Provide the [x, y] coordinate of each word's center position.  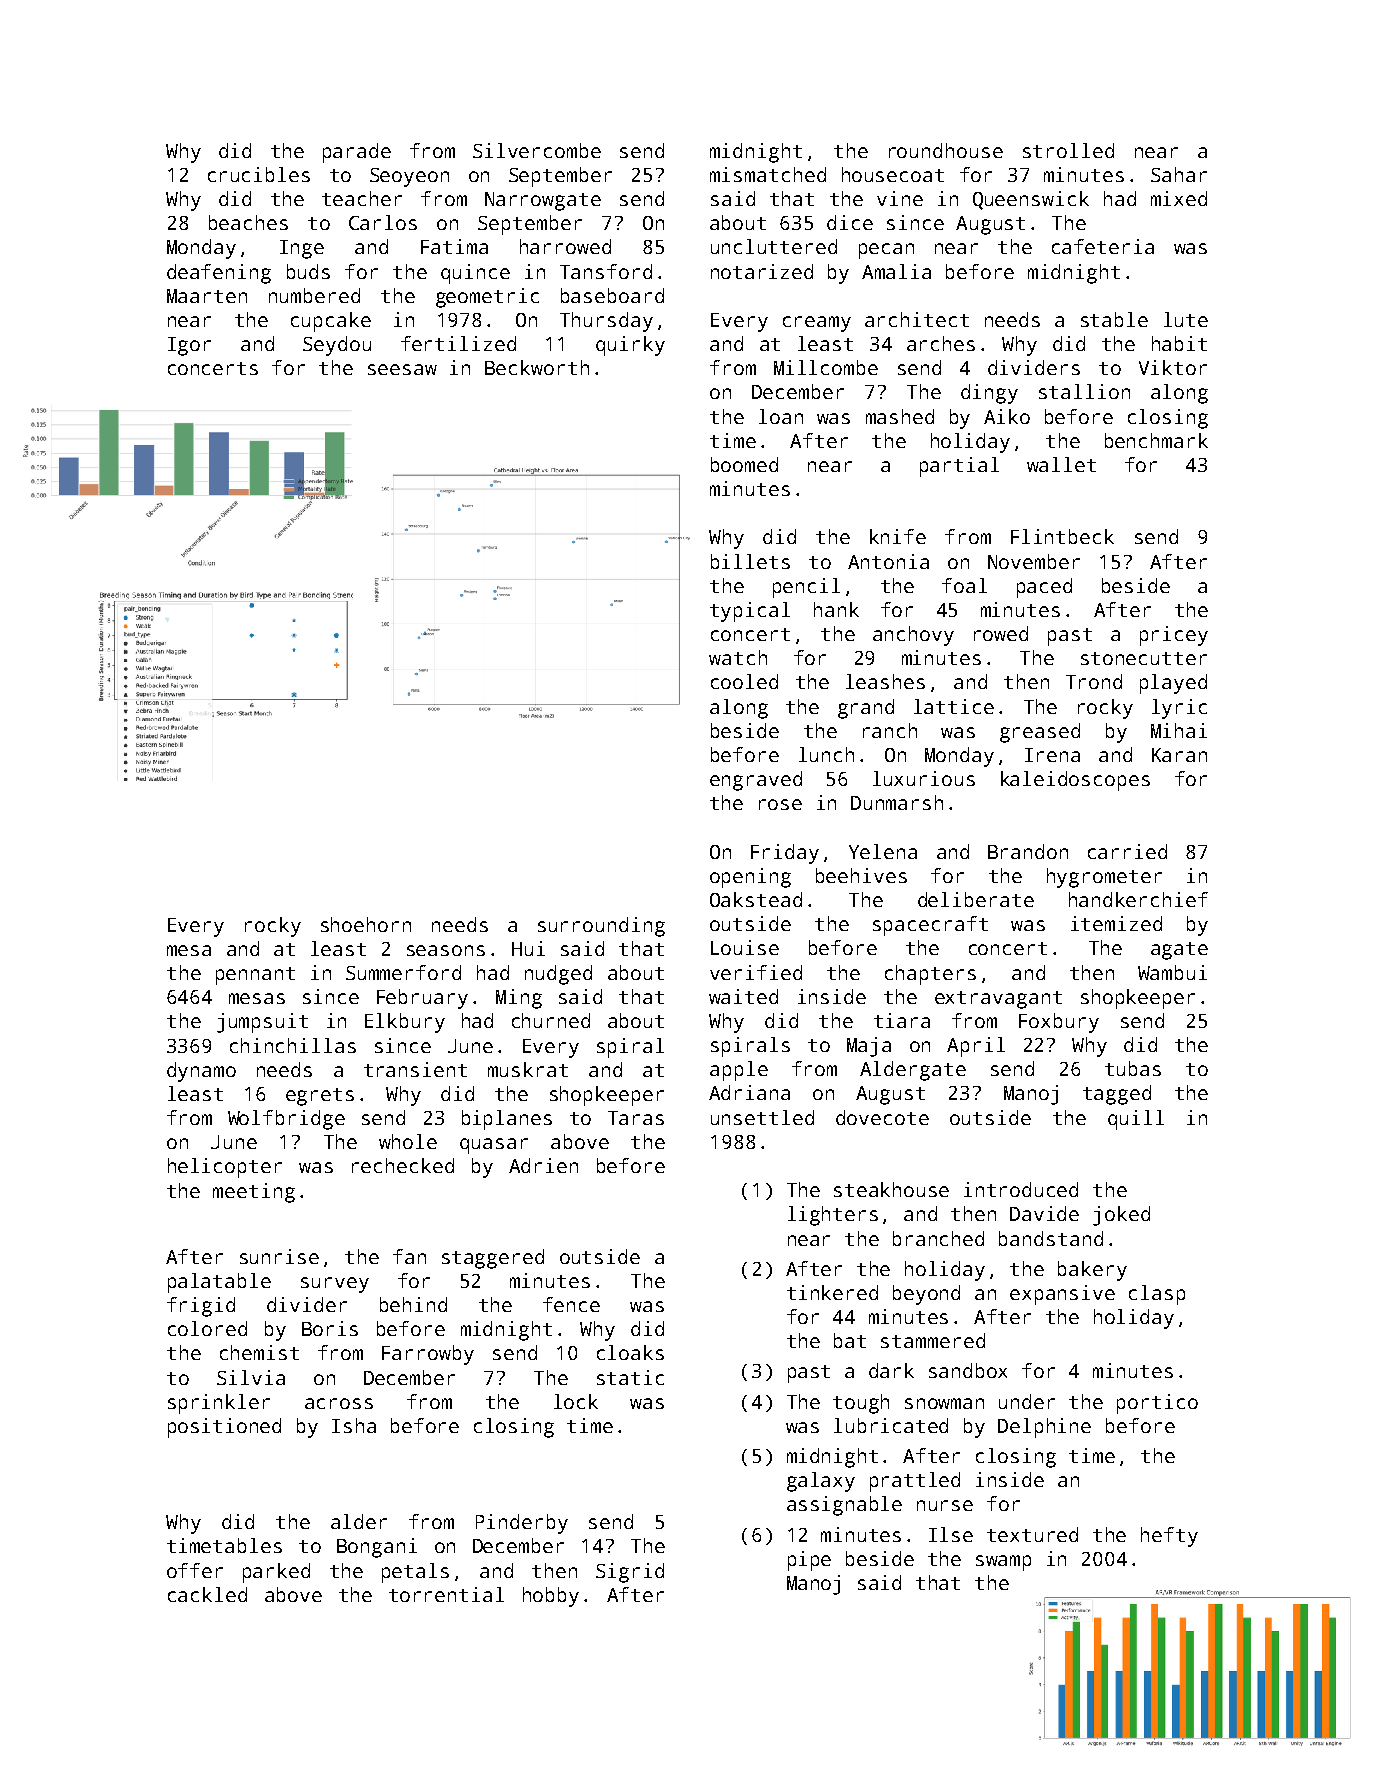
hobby [551, 1597]
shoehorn [366, 924]
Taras [636, 1118]
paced [1044, 588]
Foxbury [1059, 1023]
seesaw [402, 369]
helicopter [225, 1168]
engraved [756, 781]
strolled [1068, 150]
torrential [446, 1594]
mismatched [768, 174]
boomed [744, 464]
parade [357, 153]
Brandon [1028, 851]
